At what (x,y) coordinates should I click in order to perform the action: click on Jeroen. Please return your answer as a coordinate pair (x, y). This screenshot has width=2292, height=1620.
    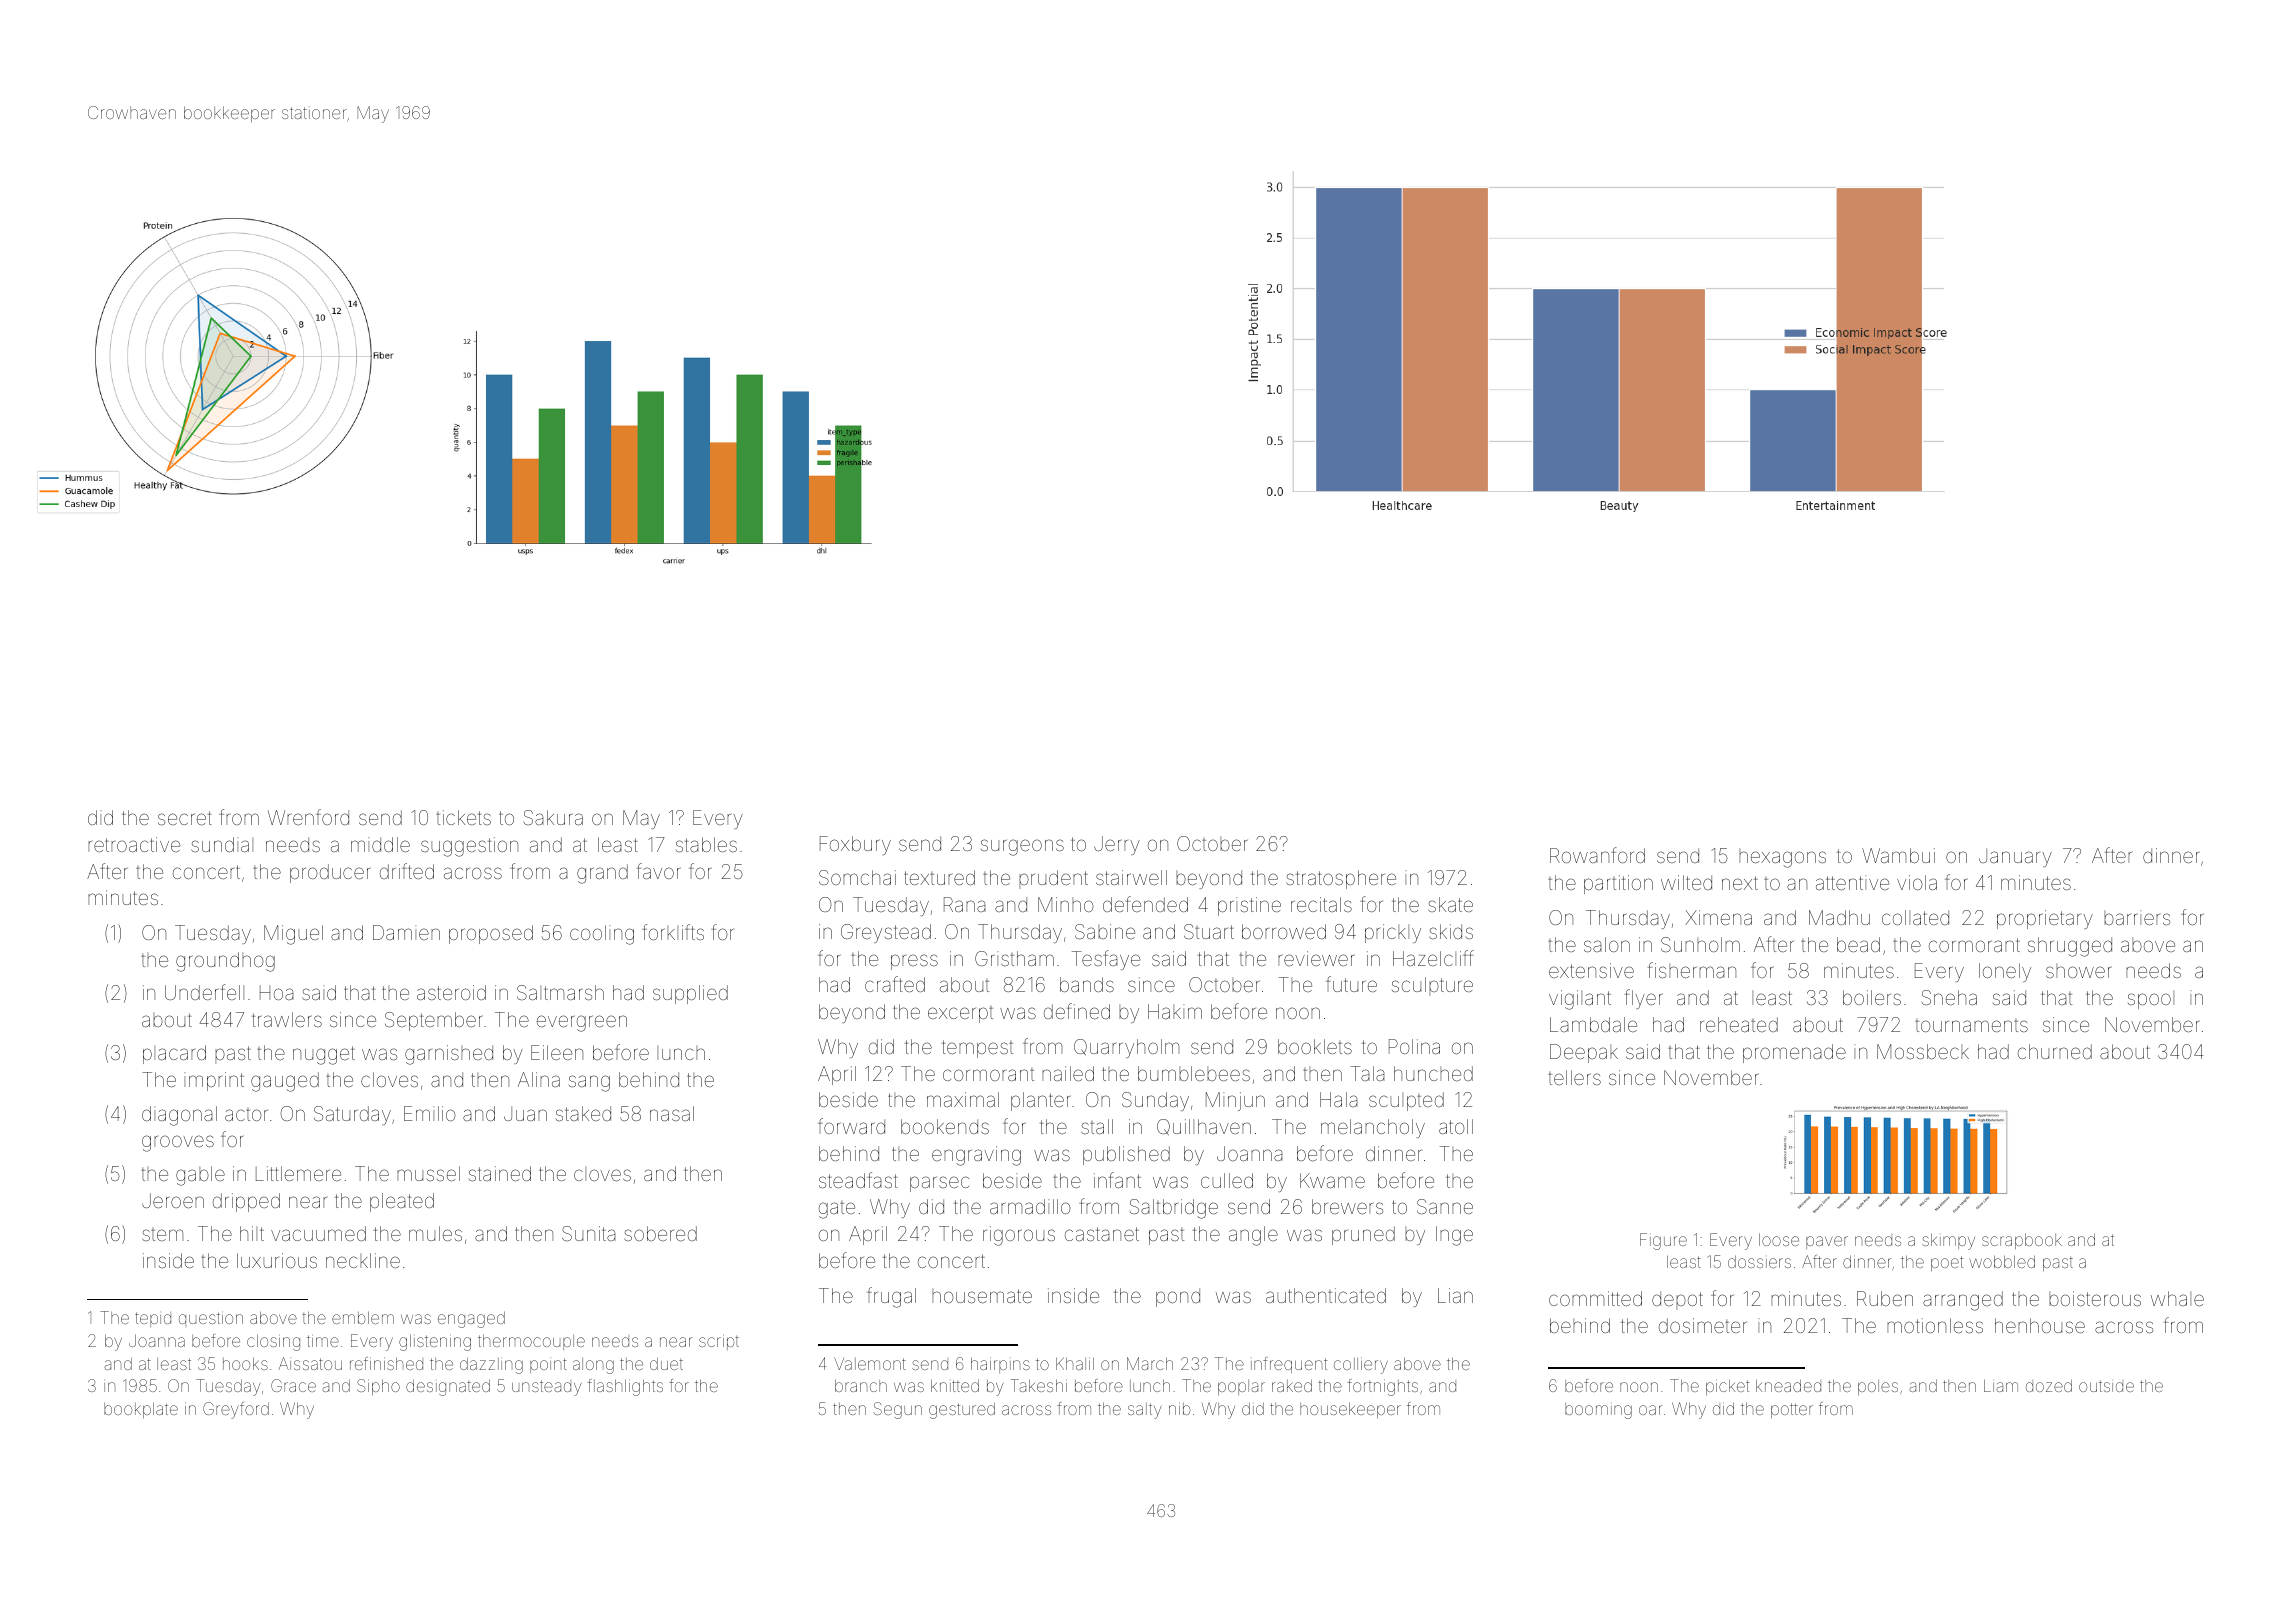
    Looking at the image, I should click on (173, 1200).
